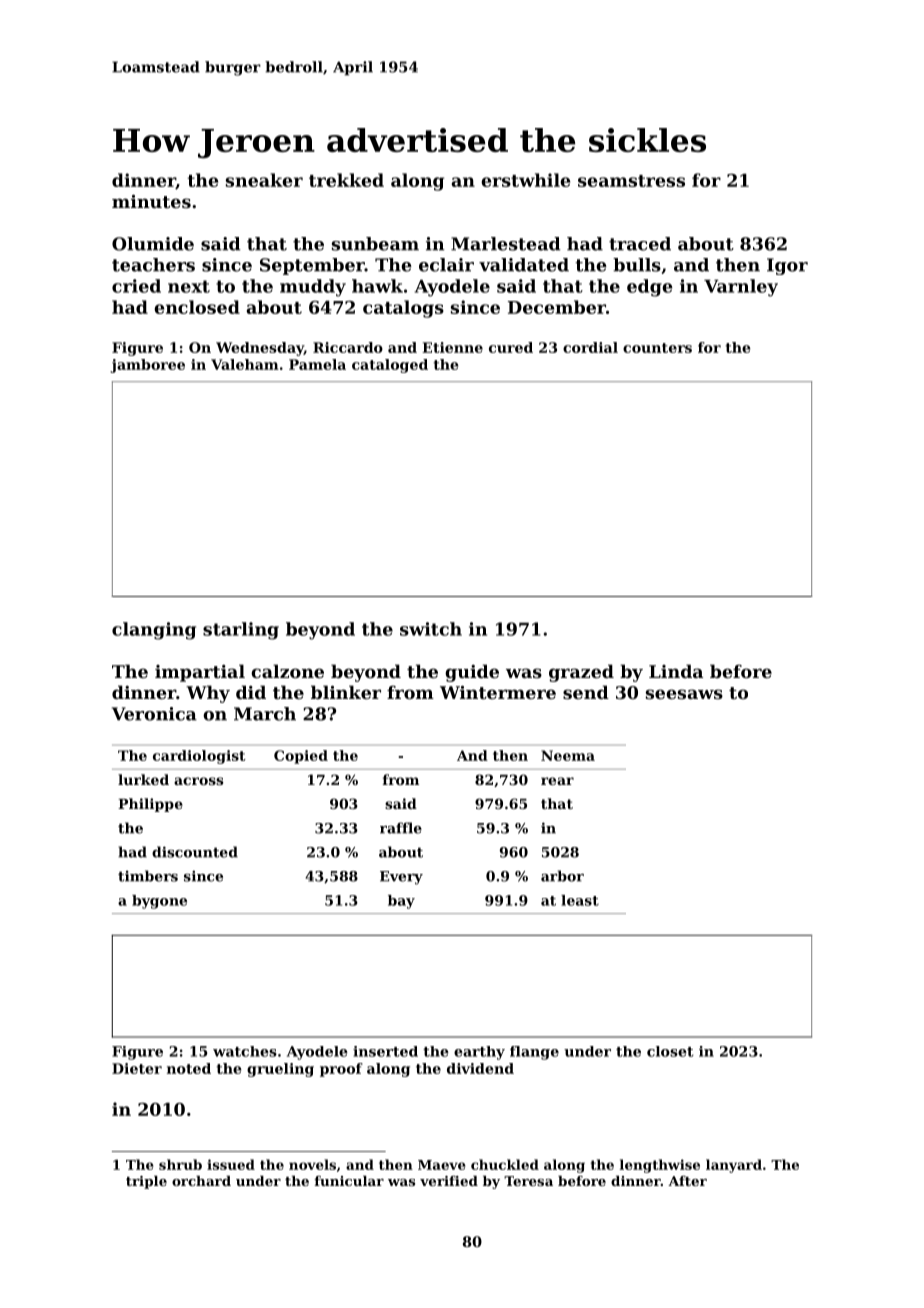 The height and width of the screenshot is (1308, 924). What do you see at coordinates (153, 265) in the screenshot?
I see `teachers` at bounding box center [153, 265].
